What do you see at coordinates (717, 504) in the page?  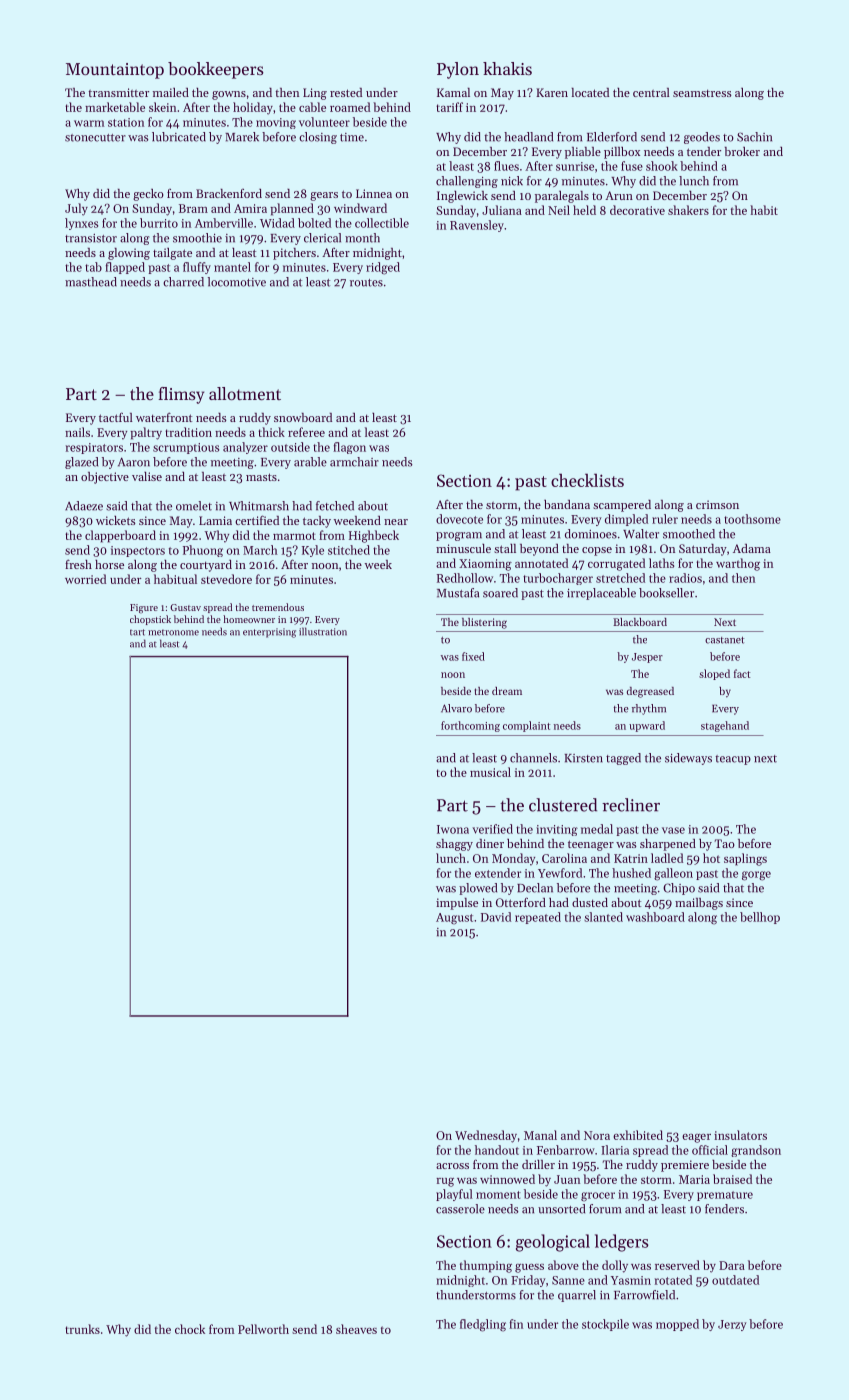 I see `crimson` at bounding box center [717, 504].
